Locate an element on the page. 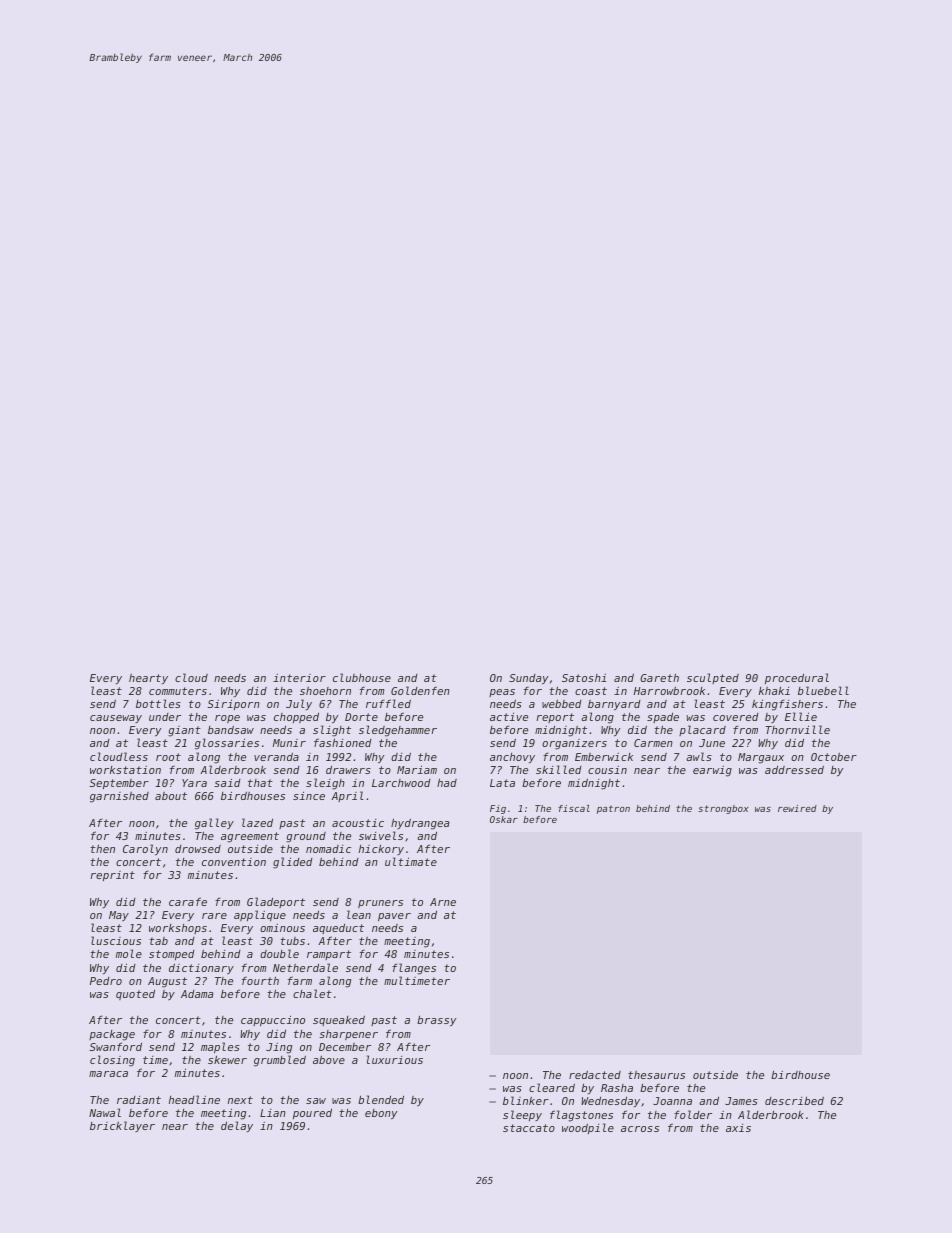 The height and width of the image is (1233, 952). Margaux is located at coordinates (761, 758).
